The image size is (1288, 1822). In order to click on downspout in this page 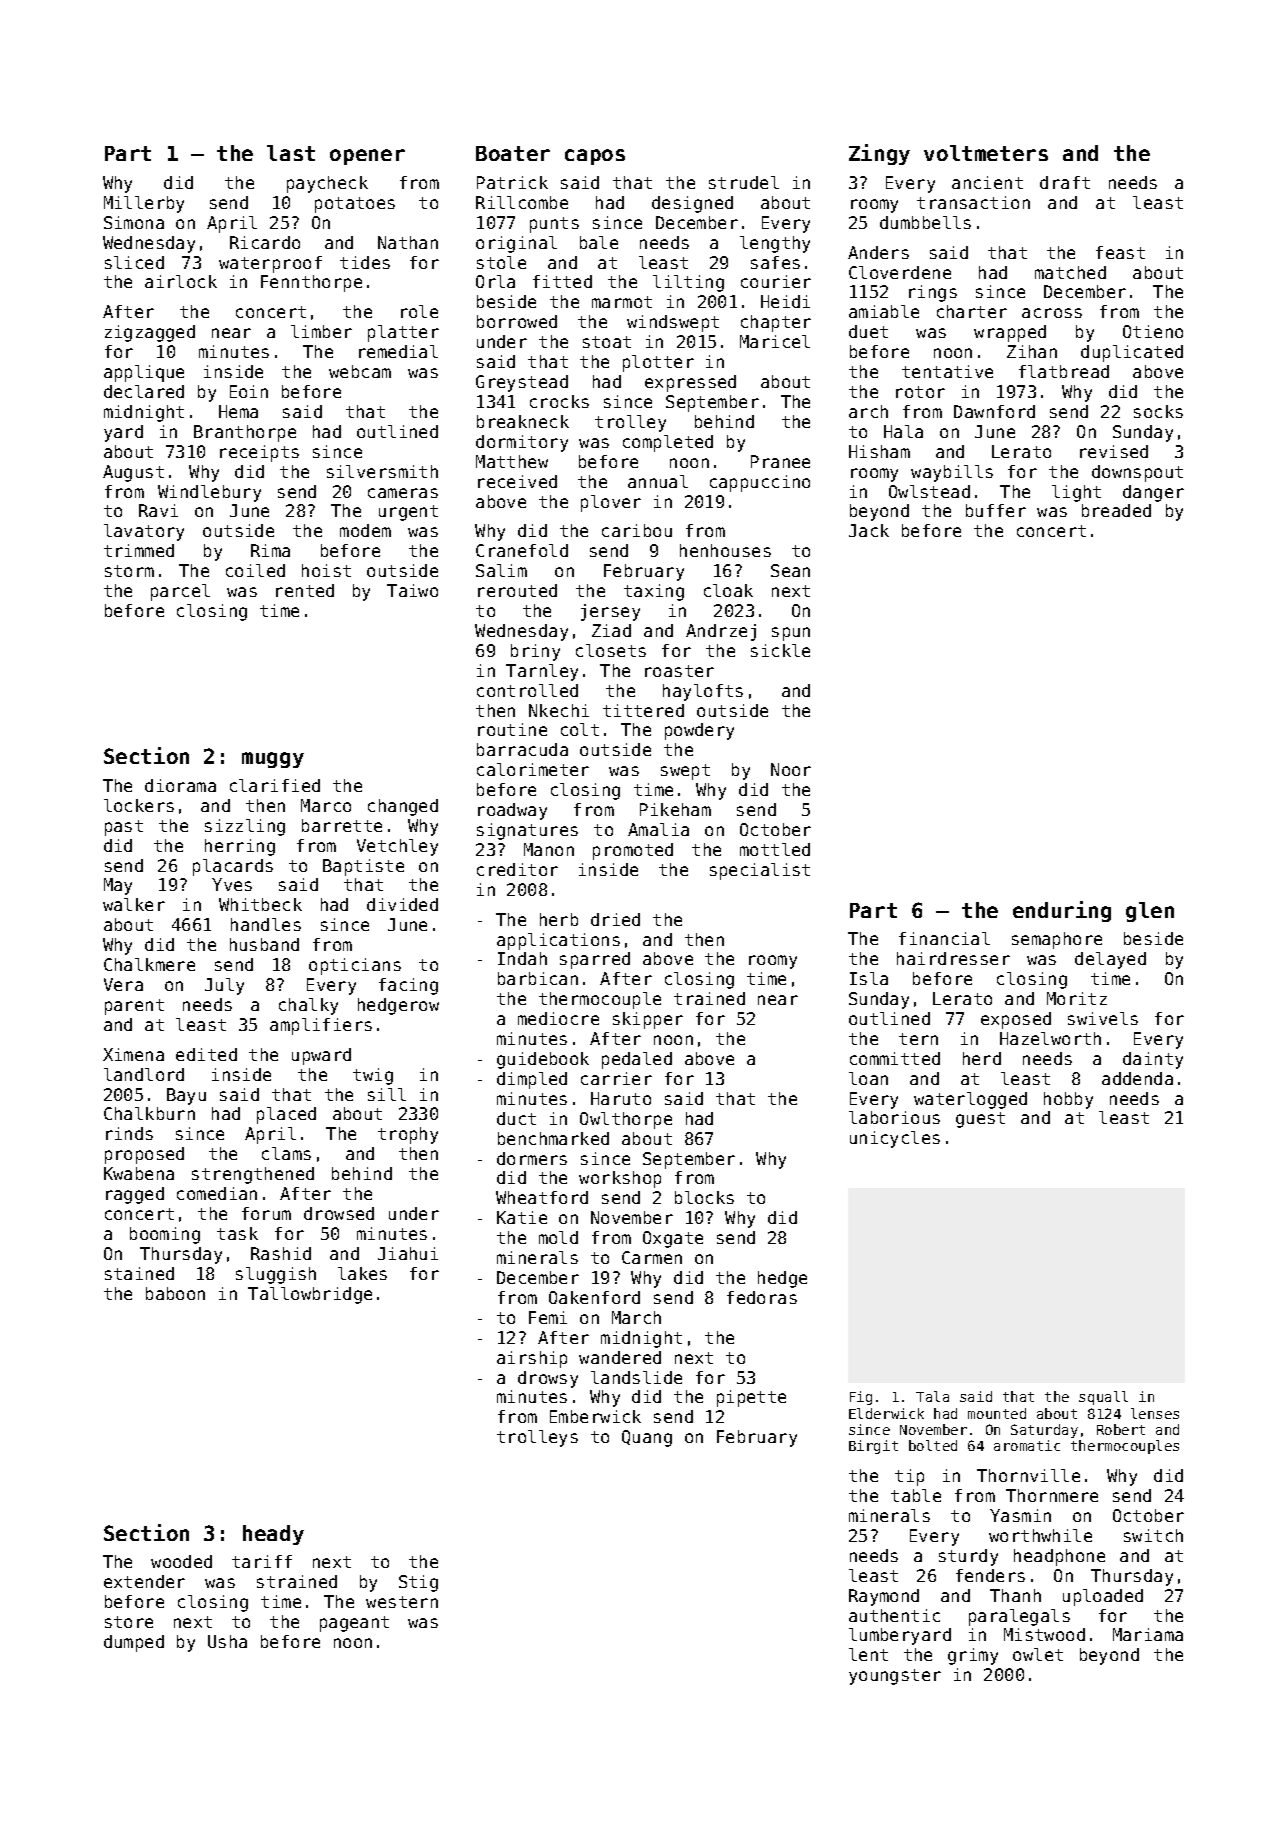, I will do `click(1137, 473)`.
